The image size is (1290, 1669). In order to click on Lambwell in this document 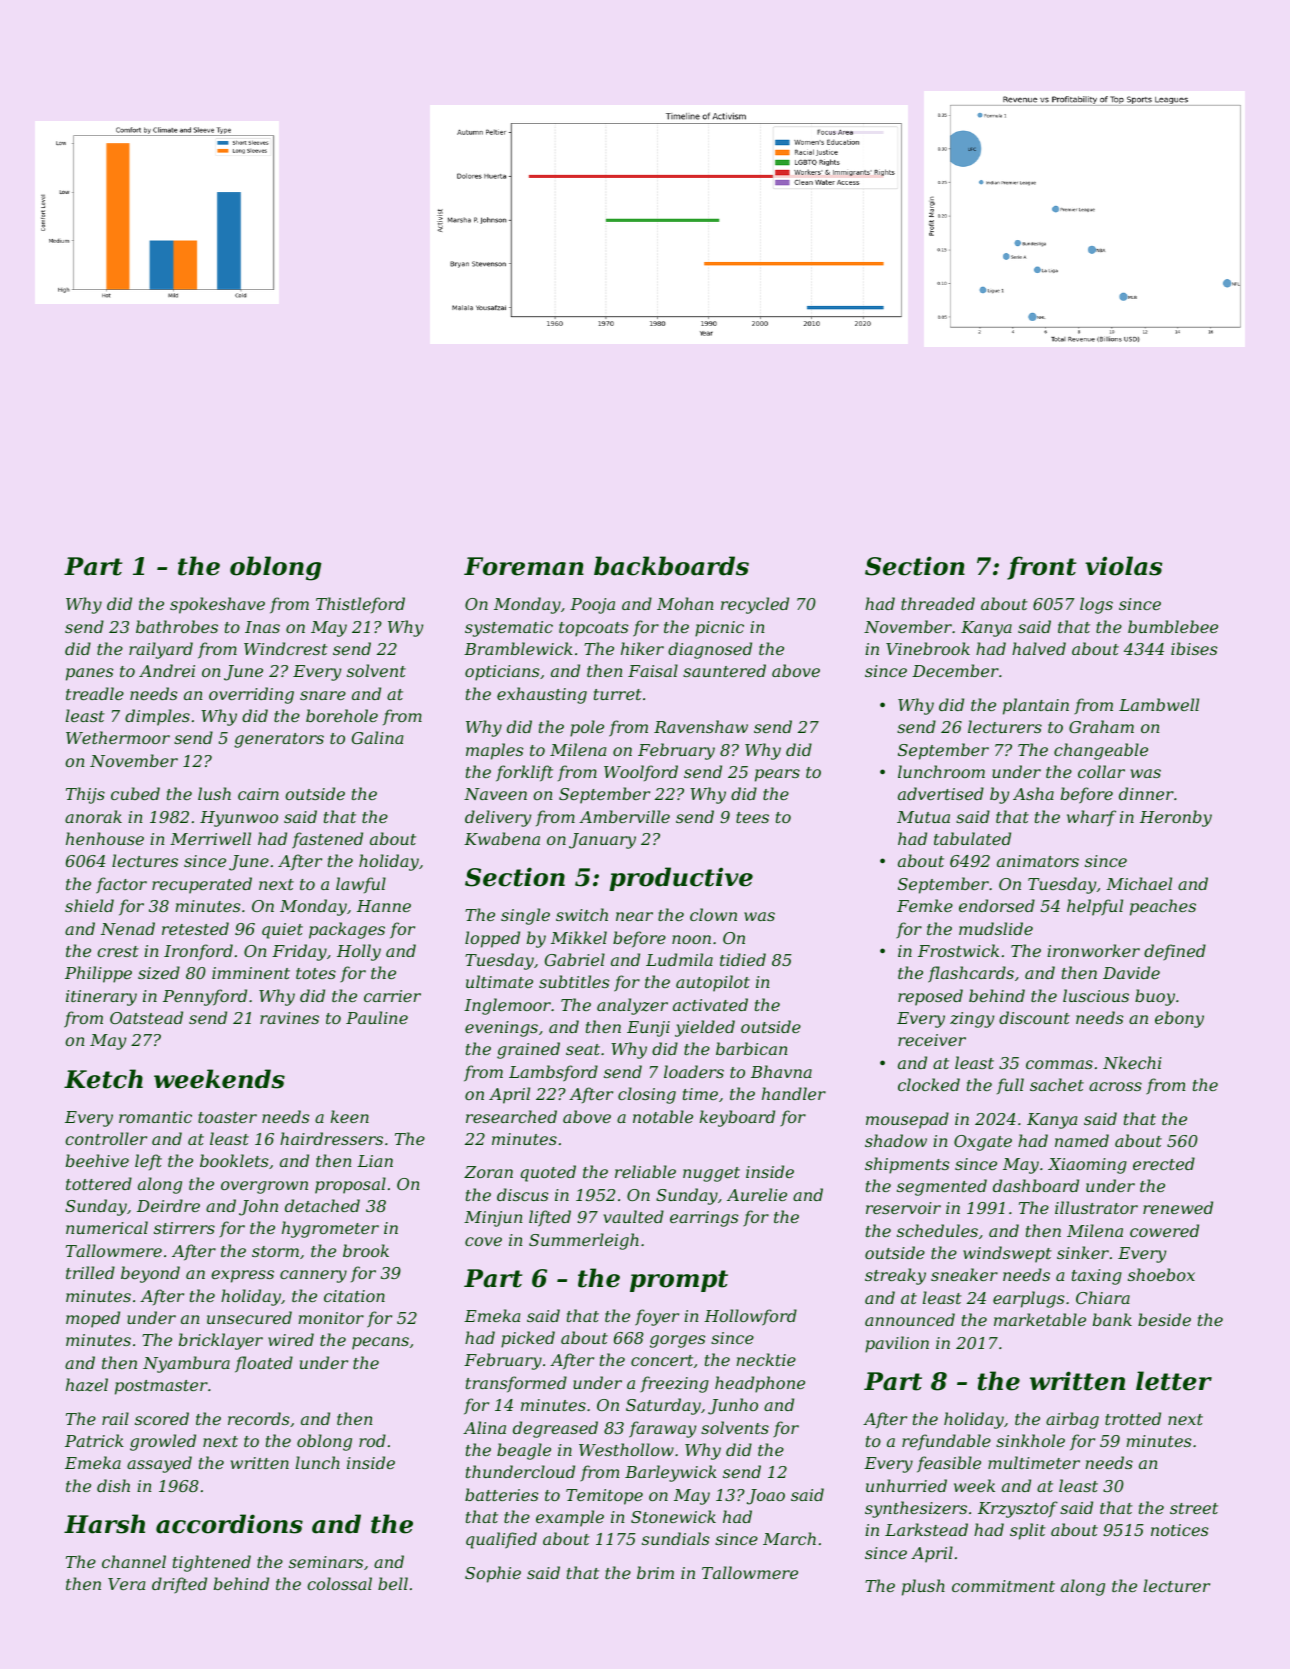, I will do `click(1159, 704)`.
